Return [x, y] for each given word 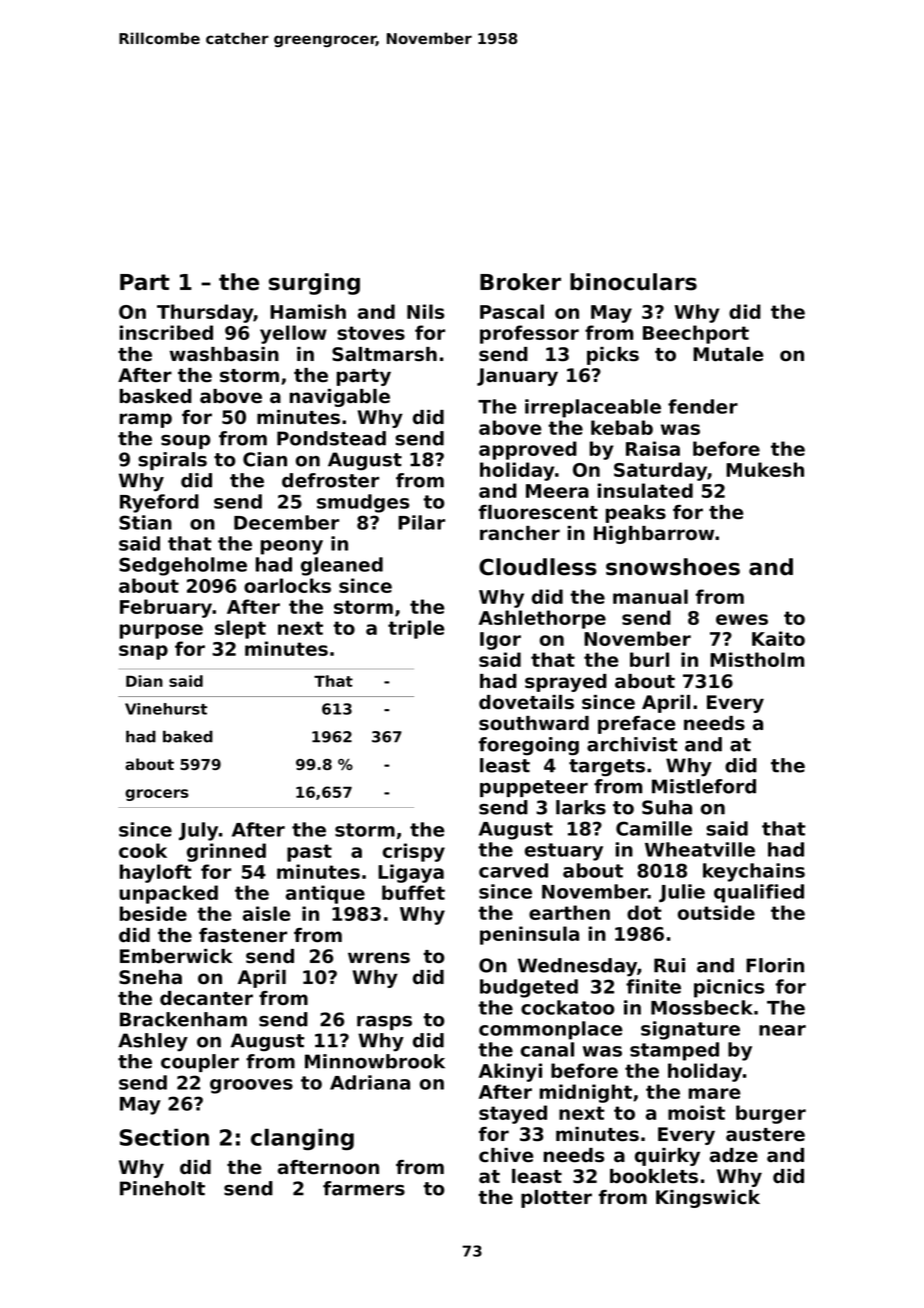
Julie [682, 893]
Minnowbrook [375, 1061]
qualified [759, 893]
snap [143, 652]
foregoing [529, 746]
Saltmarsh [384, 354]
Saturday [660, 471]
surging [314, 284]
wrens [379, 958]
